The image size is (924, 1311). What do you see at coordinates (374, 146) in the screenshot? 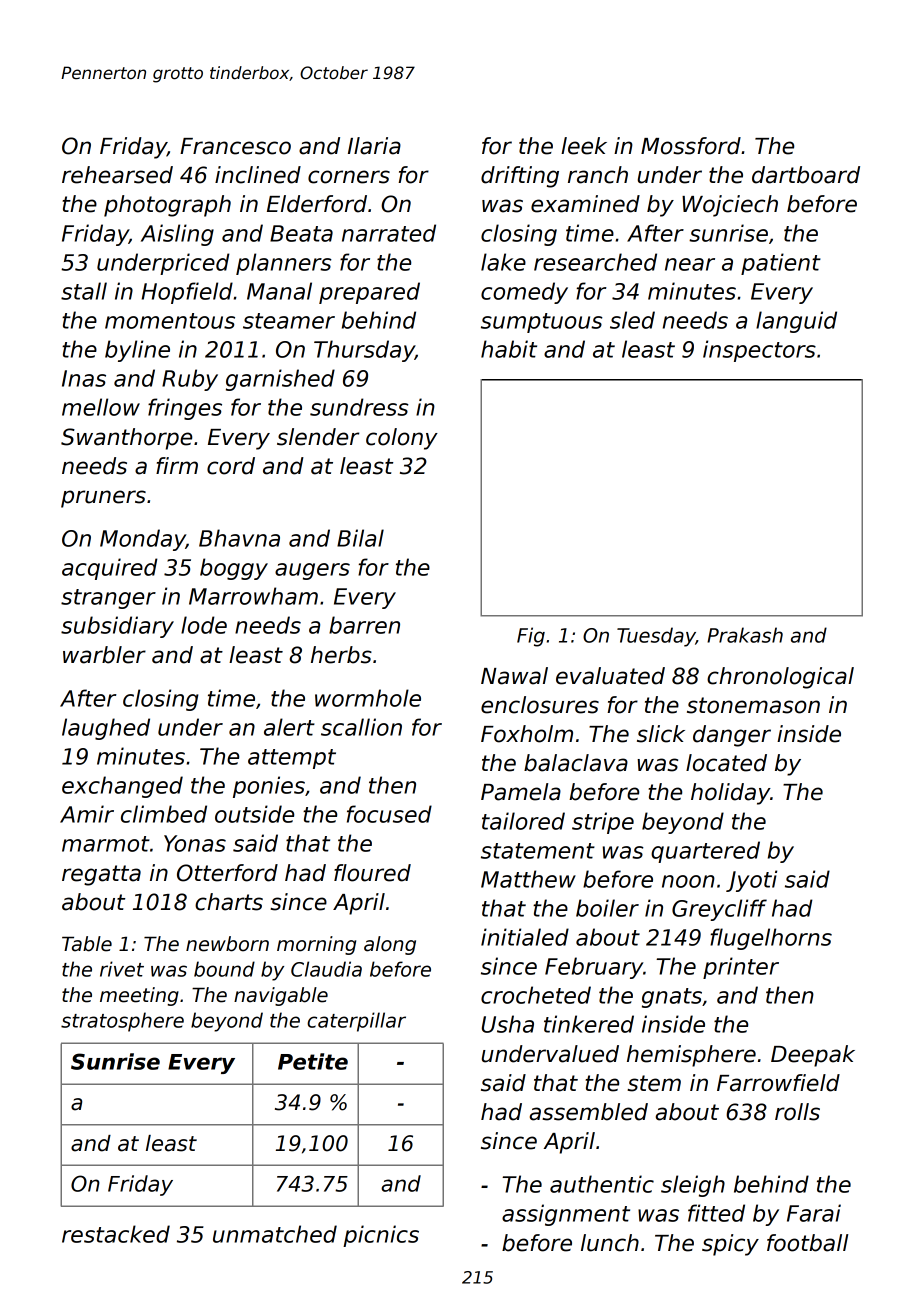
I see `Ilaria` at bounding box center [374, 146].
